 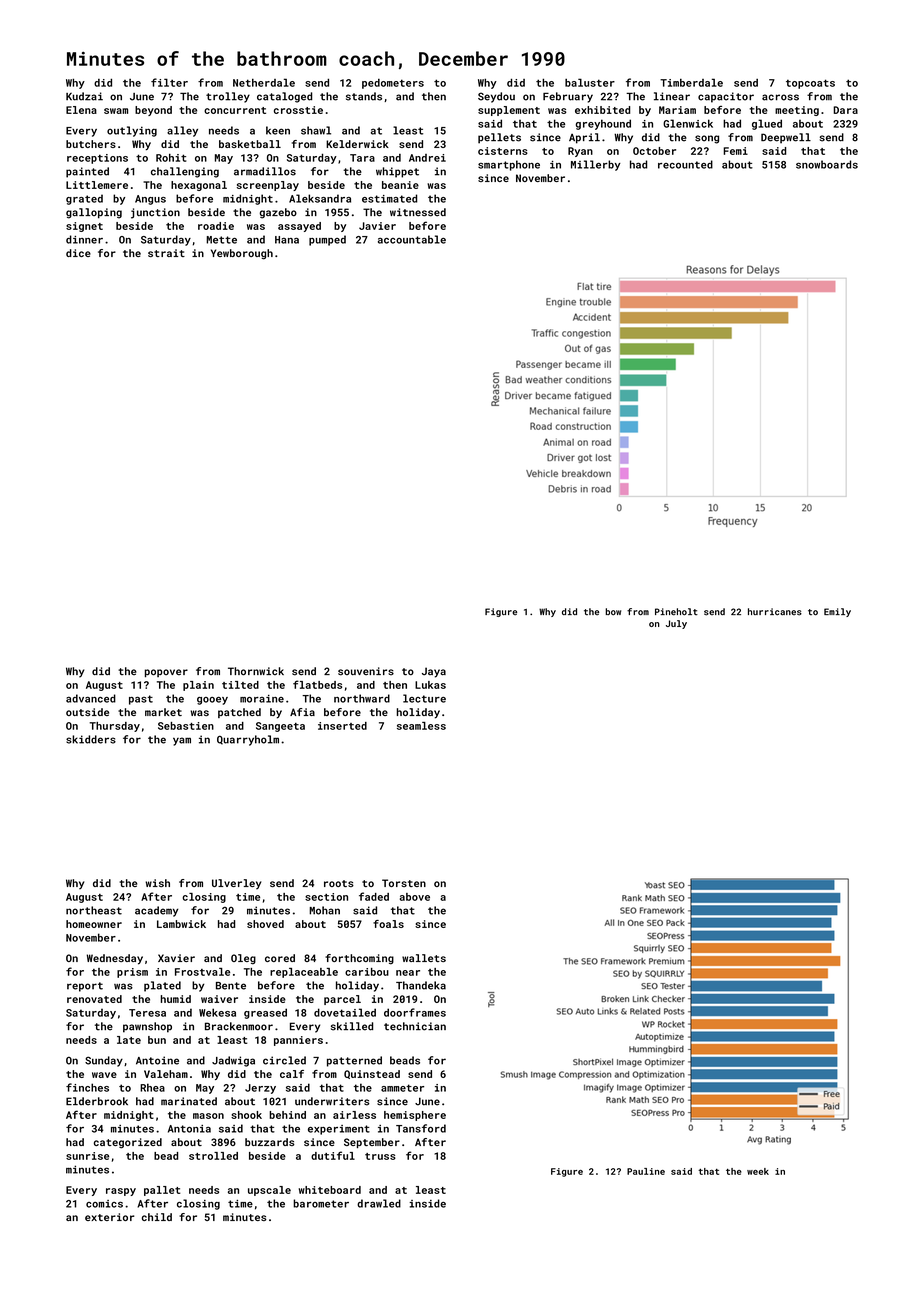 I want to click on pawnshop, so click(x=147, y=1027).
